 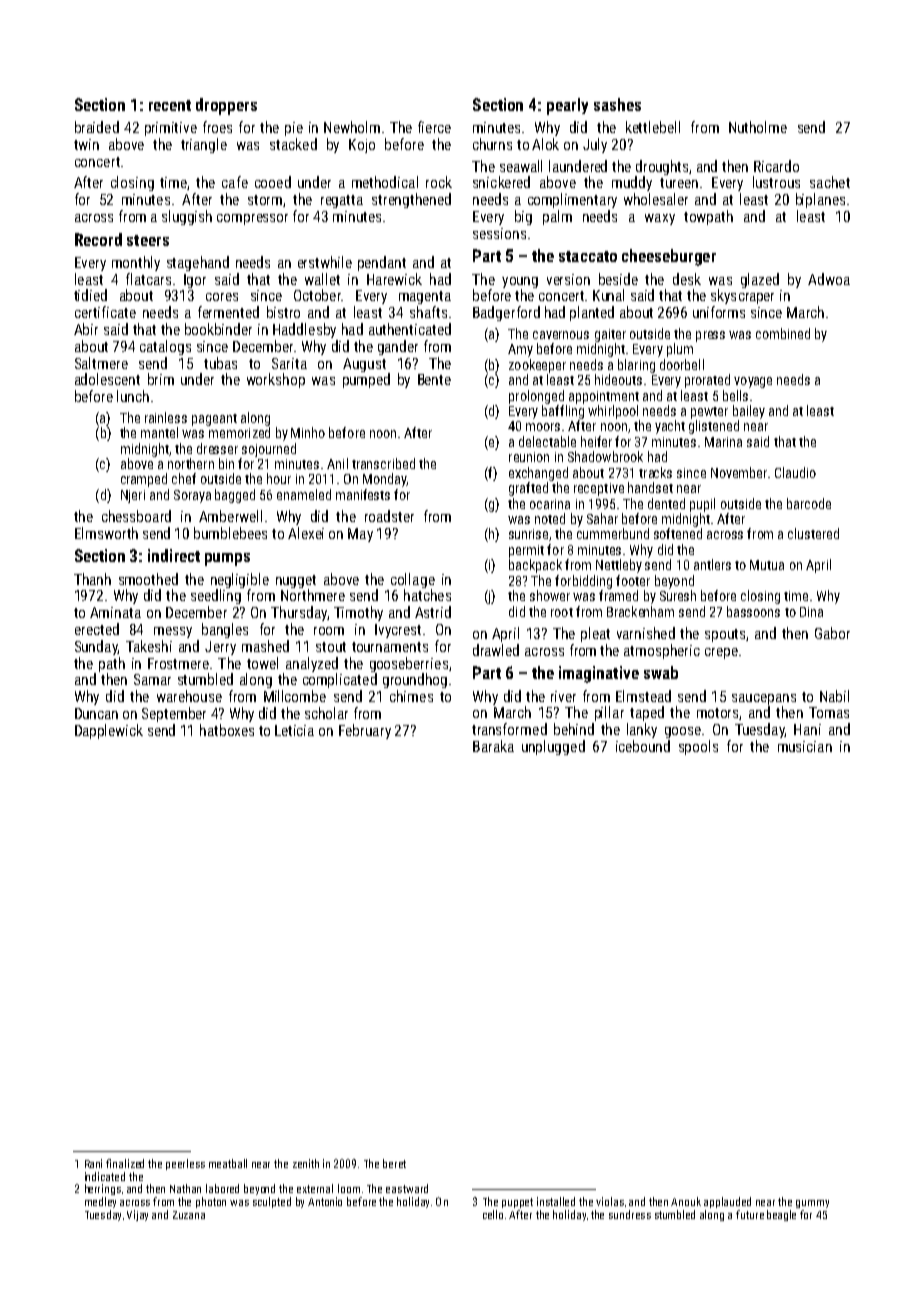 I want to click on Thanh, so click(x=92, y=579).
